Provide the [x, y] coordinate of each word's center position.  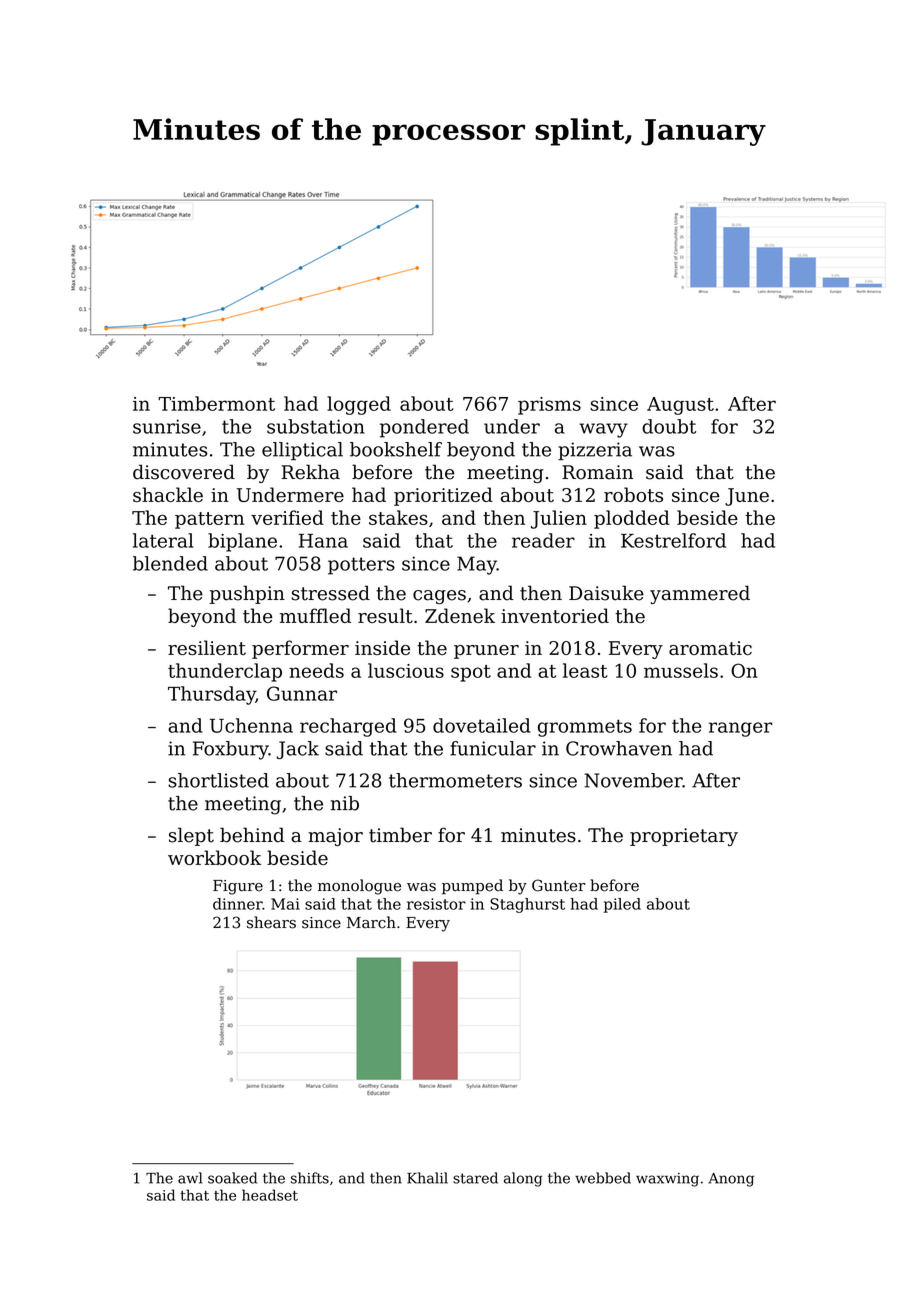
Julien [559, 519]
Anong [731, 1180]
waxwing [667, 1180]
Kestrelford [673, 540]
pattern [209, 520]
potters [361, 566]
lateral [163, 540]
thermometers [455, 780]
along [523, 1179]
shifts [310, 1178]
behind [252, 835]
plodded [632, 519]
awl [190, 1178]
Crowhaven [619, 748]
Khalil [427, 1178]
